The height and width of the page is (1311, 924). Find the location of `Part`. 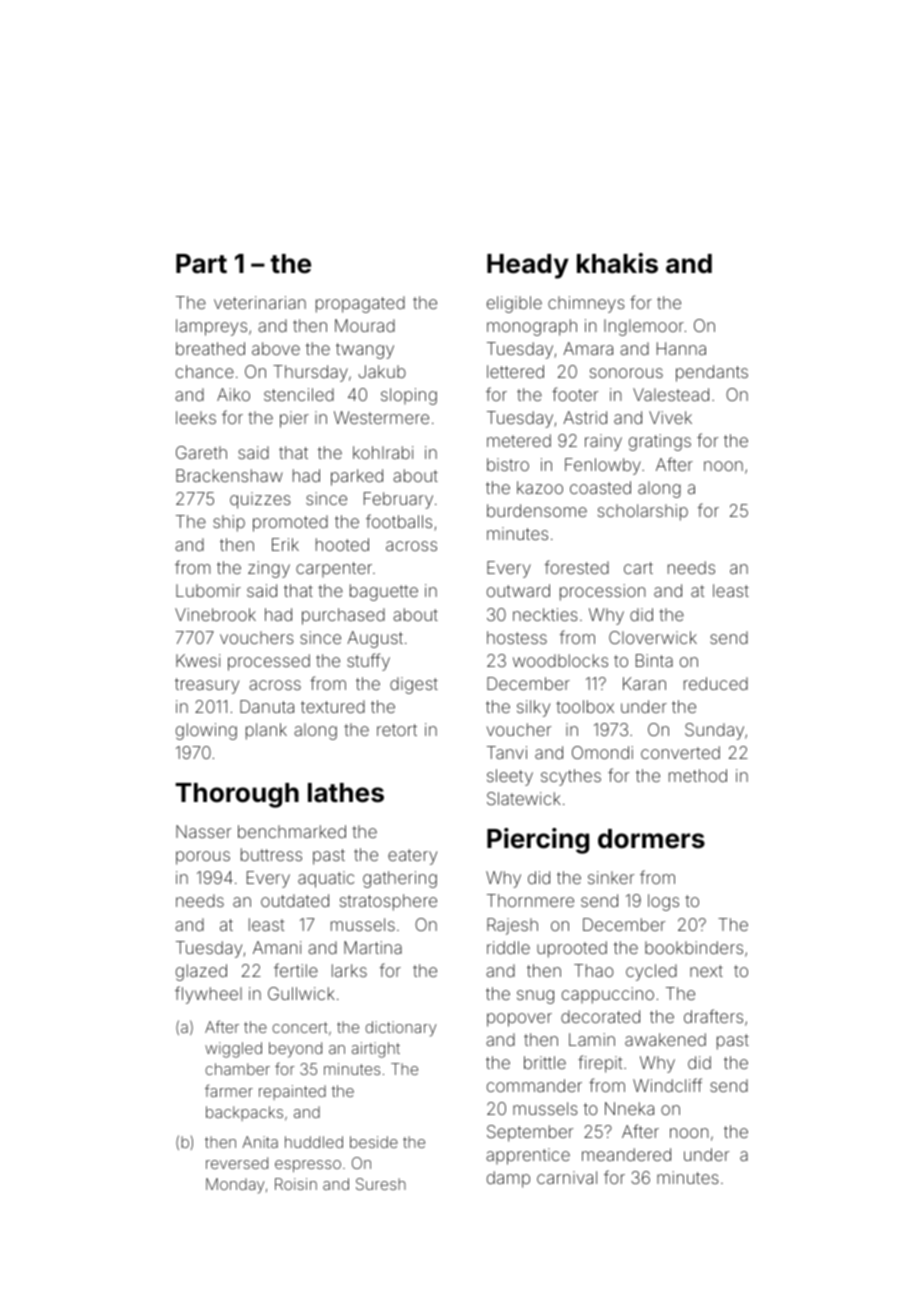

Part is located at coordinates (201, 264).
